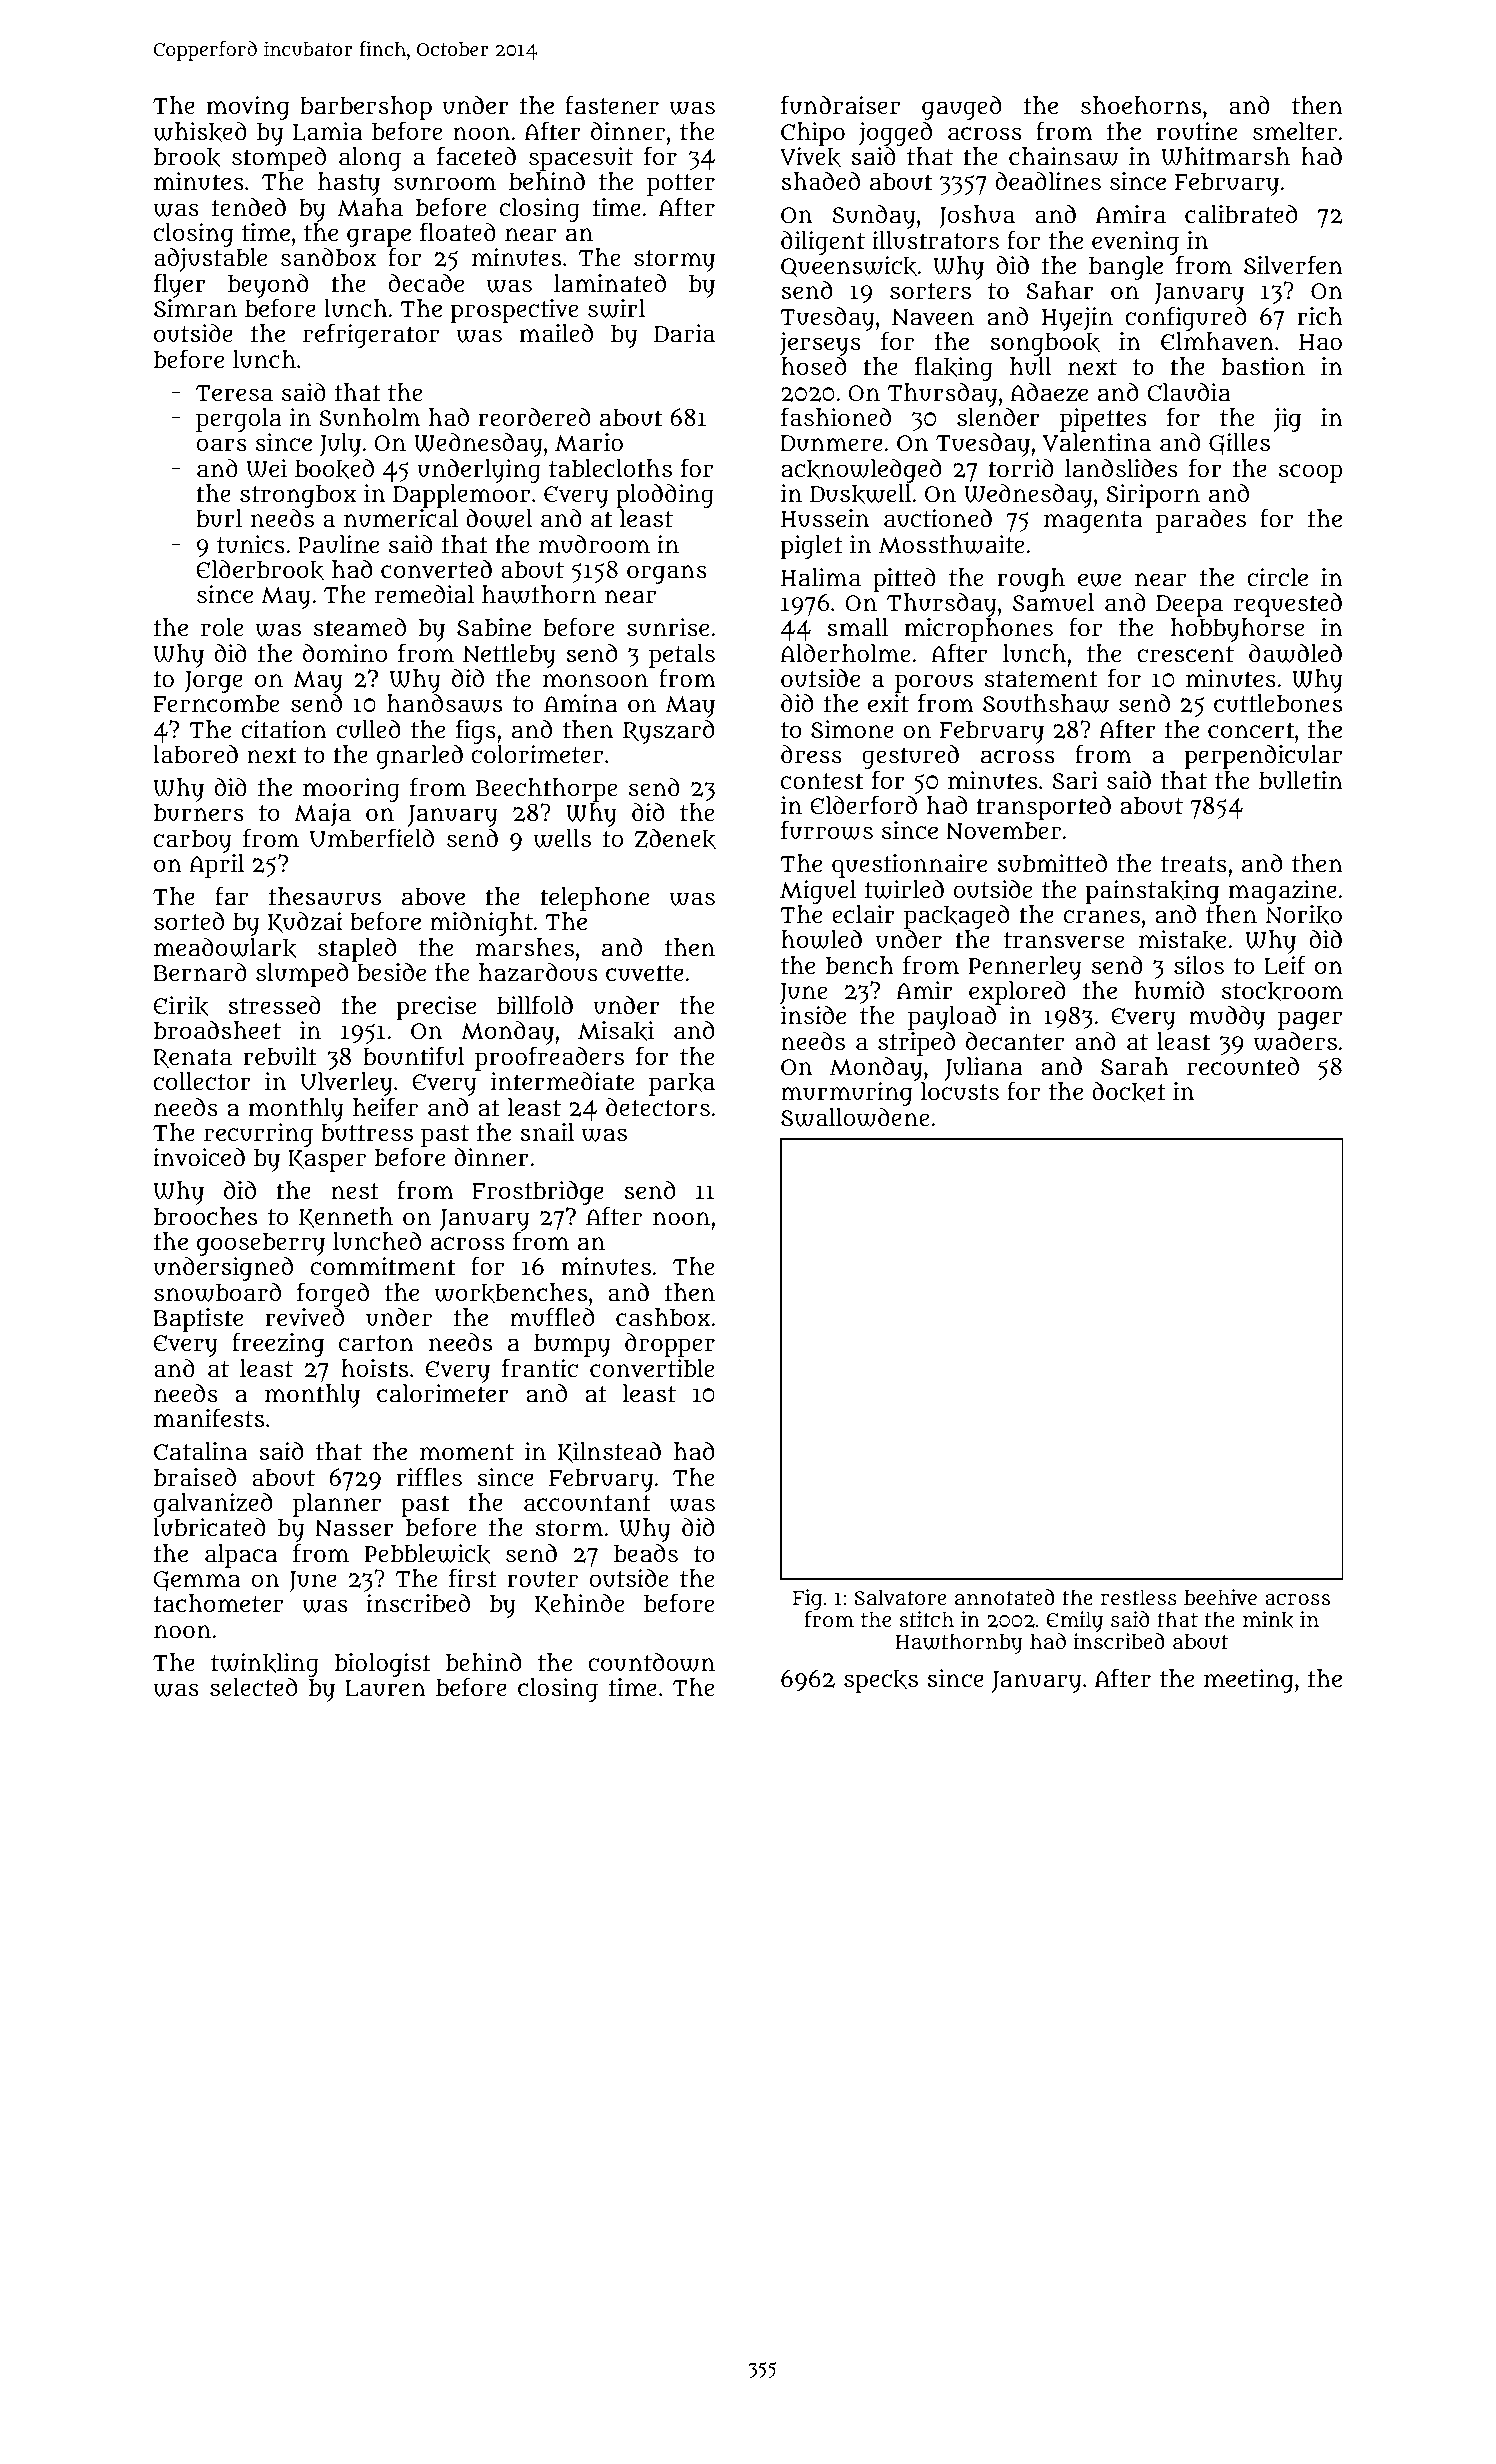  Describe the element at coordinates (900, 1597) in the image. I see `Salvatore` at that location.
